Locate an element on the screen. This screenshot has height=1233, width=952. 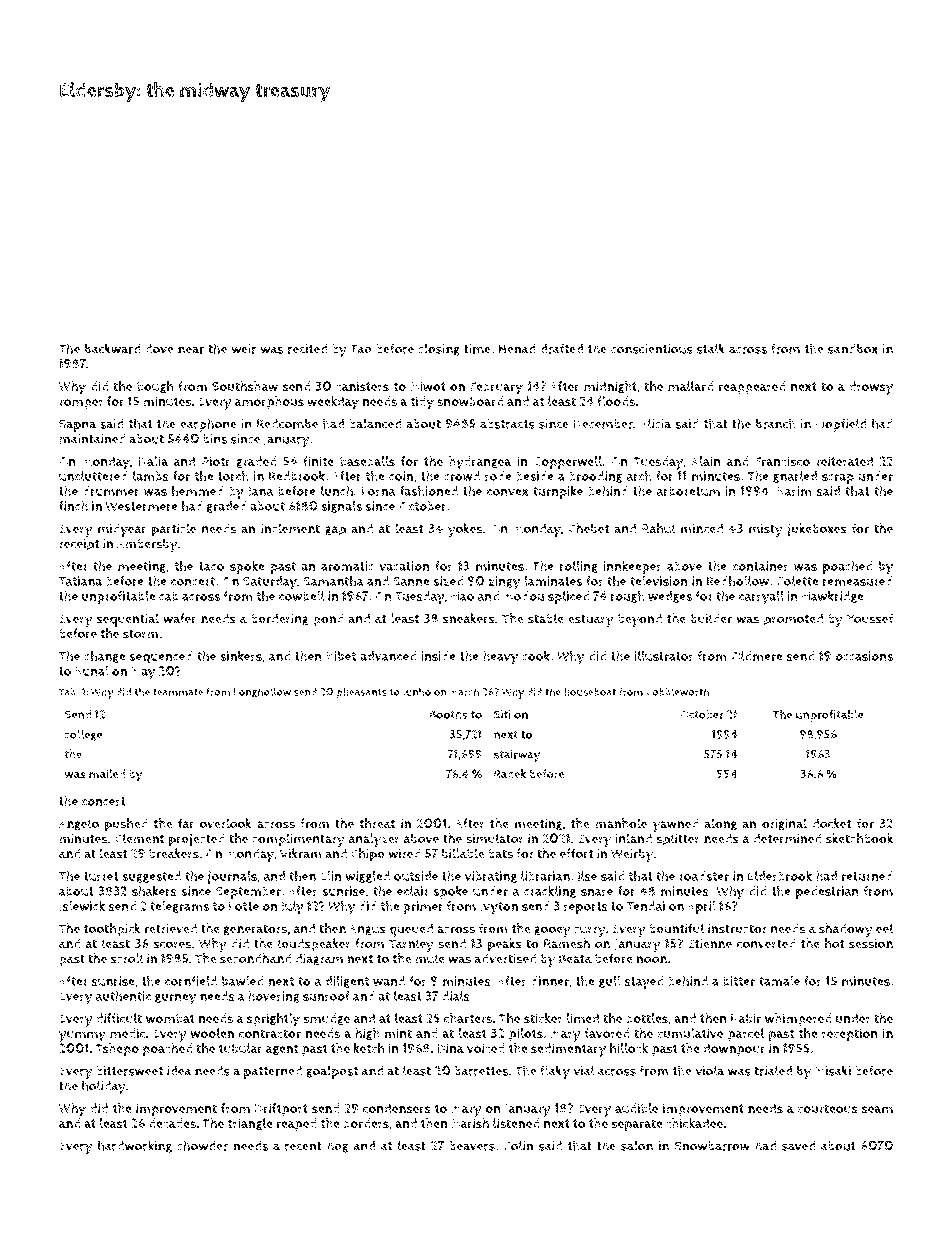
midnight is located at coordinates (610, 387).
